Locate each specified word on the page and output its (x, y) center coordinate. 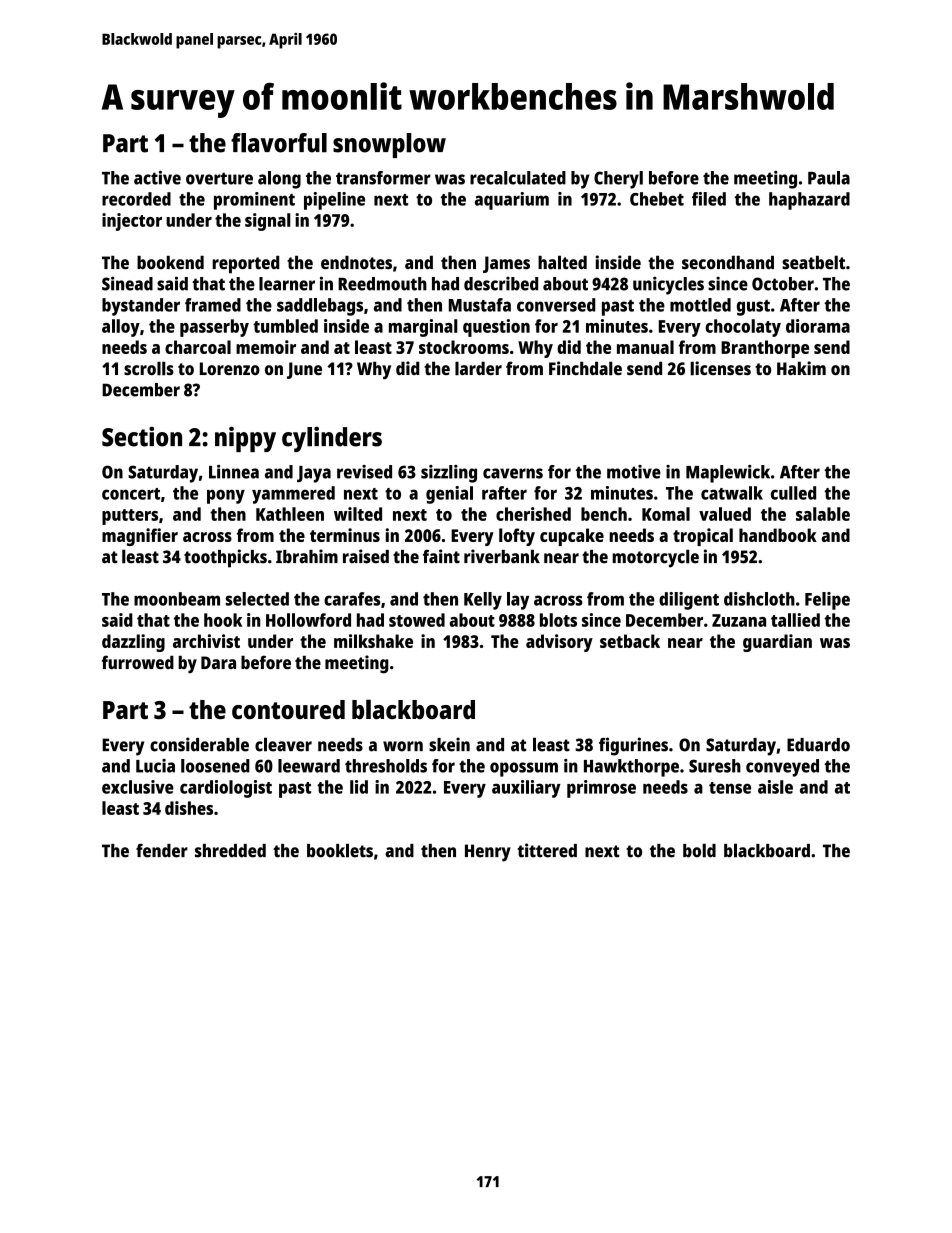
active (157, 177)
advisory (559, 643)
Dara (218, 662)
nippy (245, 439)
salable (823, 514)
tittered (547, 850)
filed (709, 199)
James (506, 264)
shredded (230, 851)
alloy (121, 328)
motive (634, 472)
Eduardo (818, 745)
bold (699, 850)
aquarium (512, 201)
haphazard (809, 201)
